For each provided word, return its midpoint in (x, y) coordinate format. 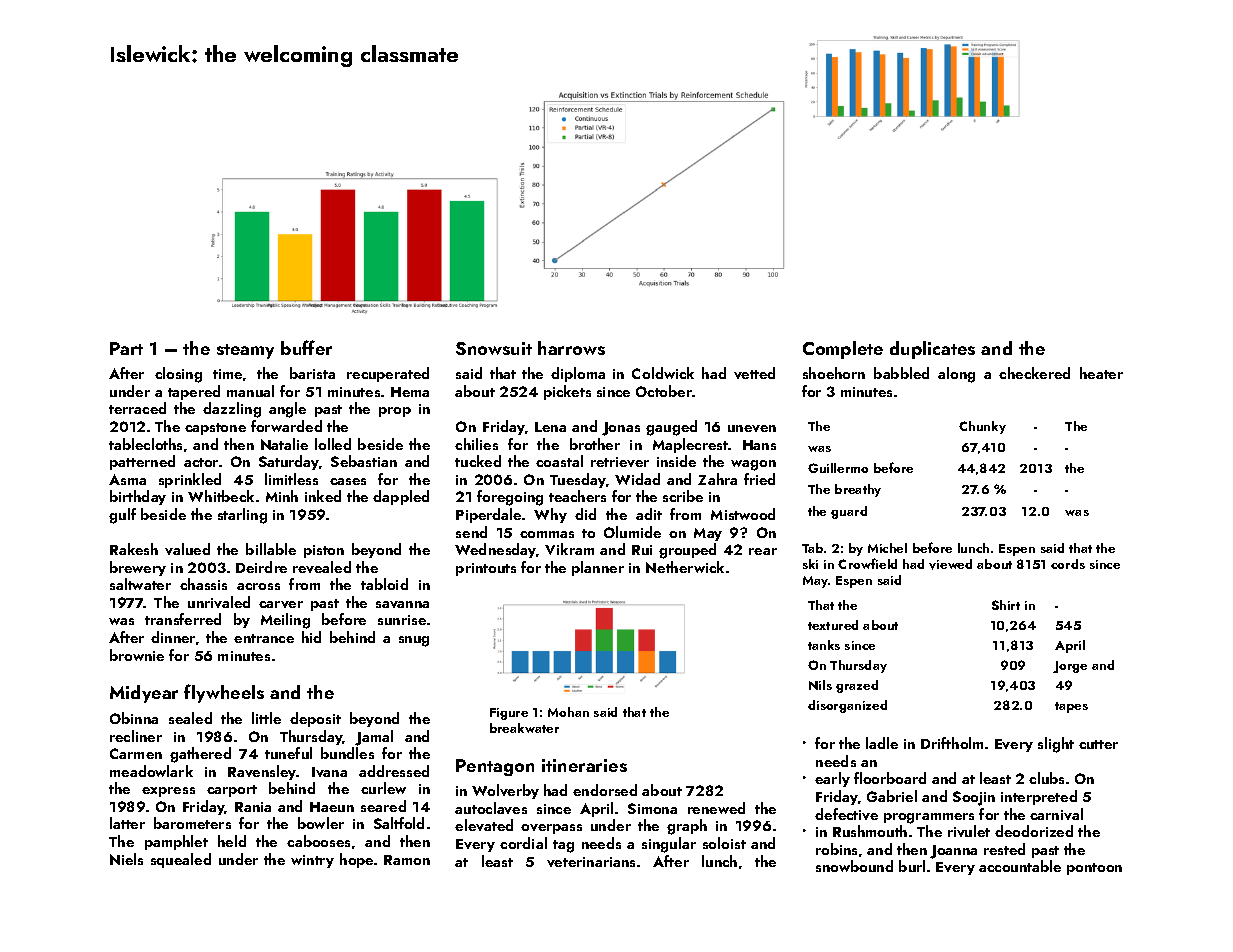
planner (598, 568)
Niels (126, 859)
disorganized (847, 706)
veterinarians (591, 862)
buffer (306, 347)
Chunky (982, 427)
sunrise (402, 620)
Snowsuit (494, 348)
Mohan (568, 712)
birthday (138, 497)
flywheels (224, 693)
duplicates (932, 350)
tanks (824, 645)
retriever (620, 462)
